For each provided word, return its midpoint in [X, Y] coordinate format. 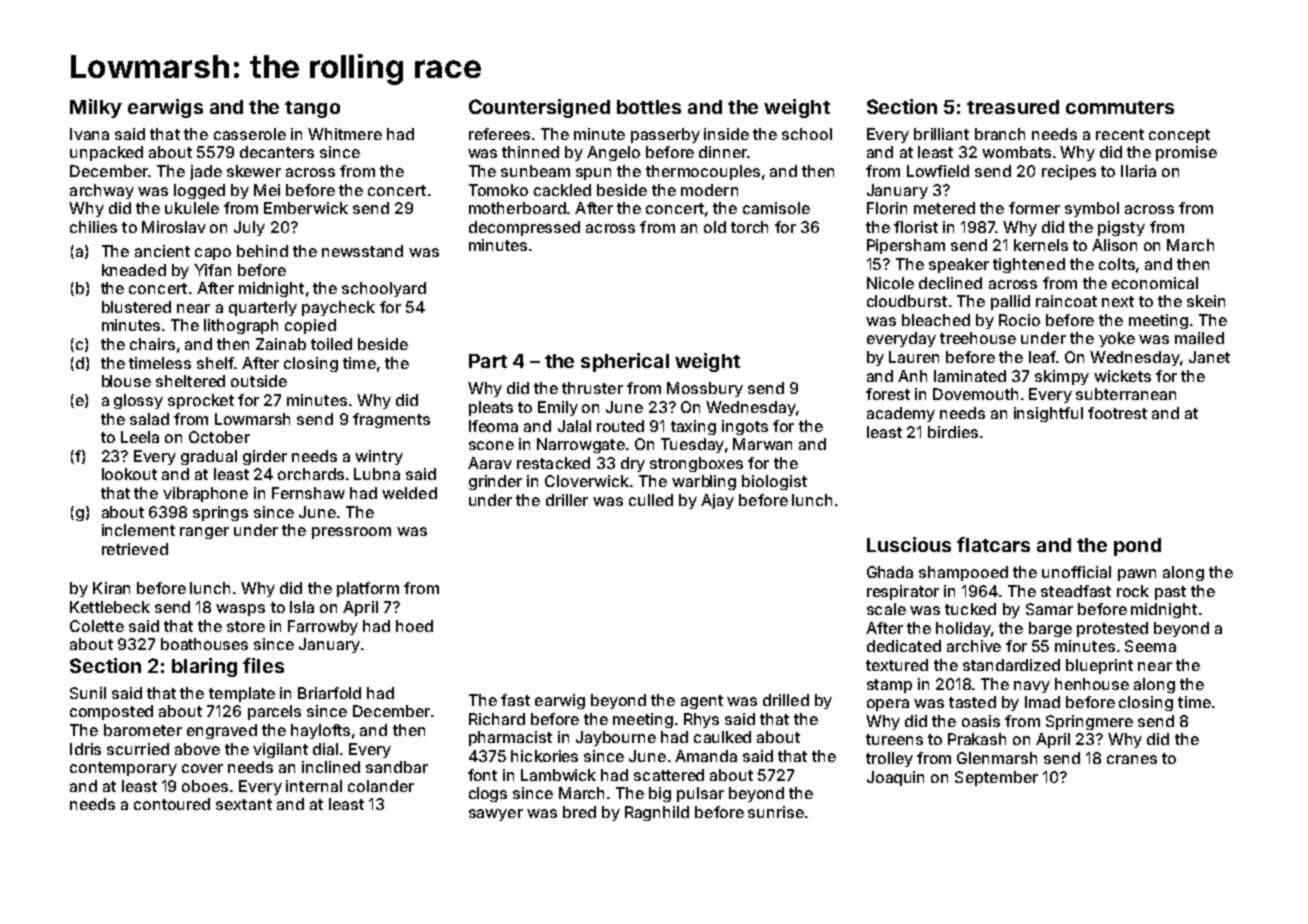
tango [312, 109]
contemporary [123, 769]
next [1118, 301]
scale [886, 609]
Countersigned [539, 108]
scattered [669, 775]
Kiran [111, 588]
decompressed [524, 228]
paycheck [338, 308]
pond [1137, 547]
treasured [1013, 107]
